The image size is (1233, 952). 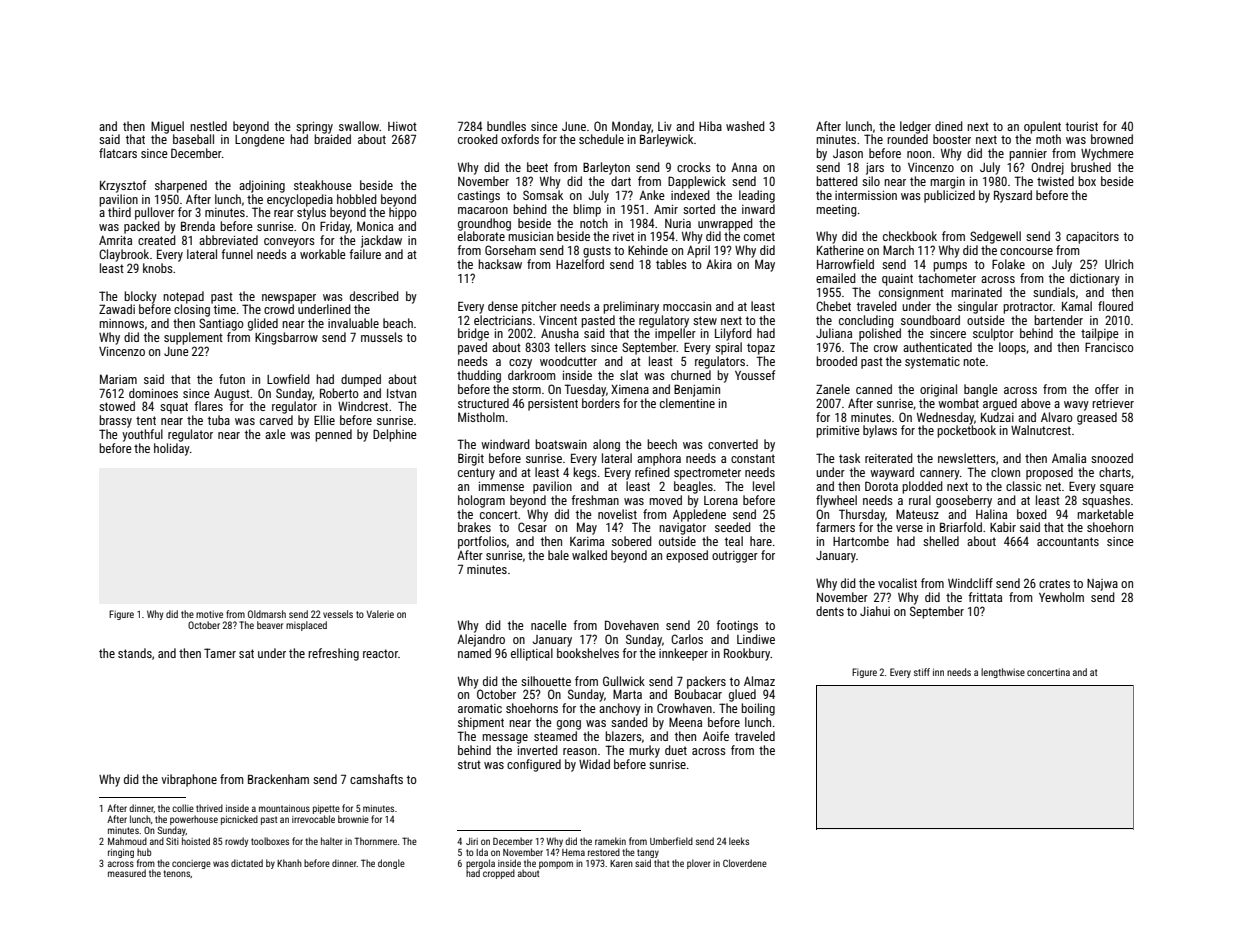 I want to click on collie, so click(x=183, y=808).
